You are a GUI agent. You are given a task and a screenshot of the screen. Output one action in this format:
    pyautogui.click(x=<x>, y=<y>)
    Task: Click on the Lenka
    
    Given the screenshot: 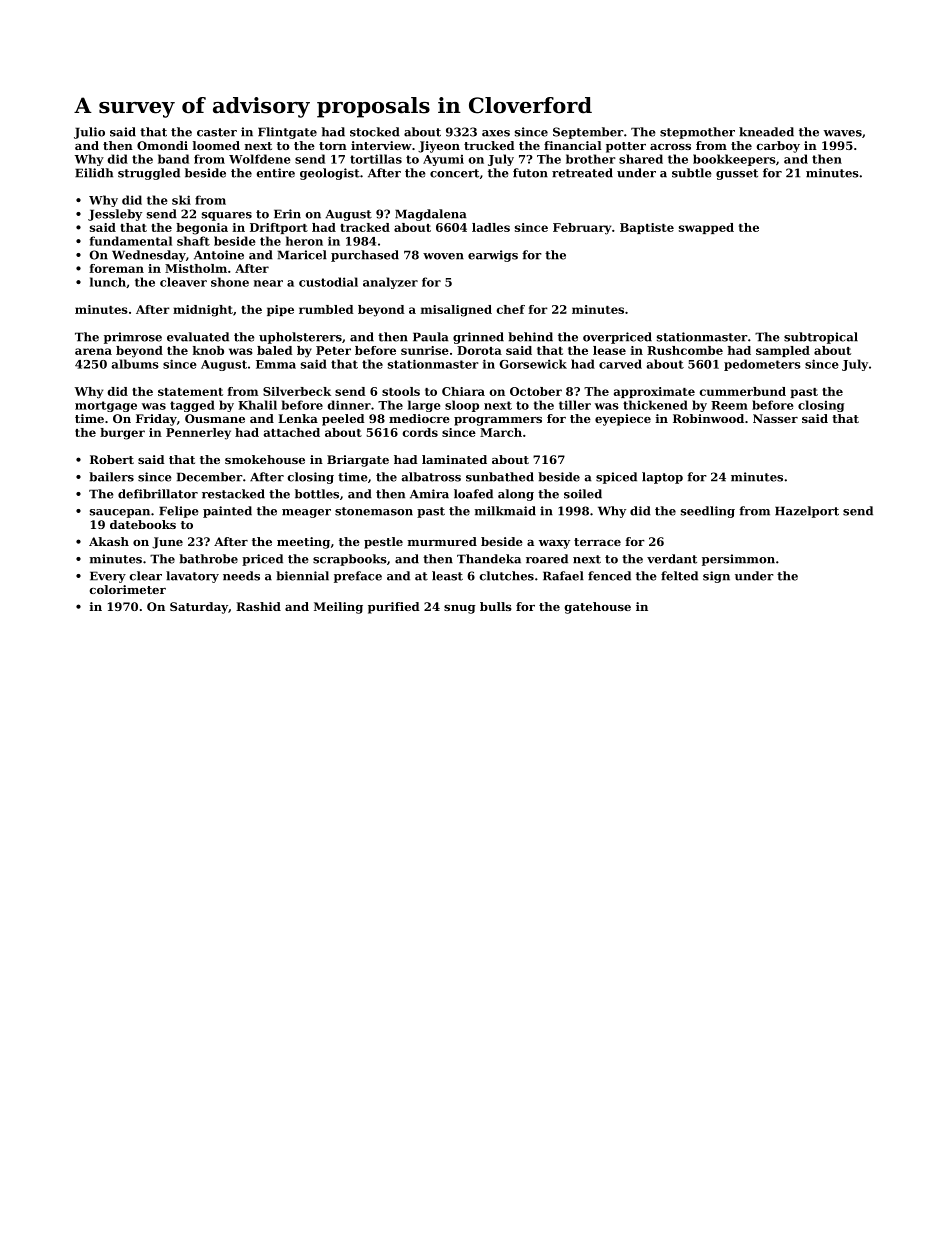 What is the action you would take?
    pyautogui.click(x=298, y=418)
